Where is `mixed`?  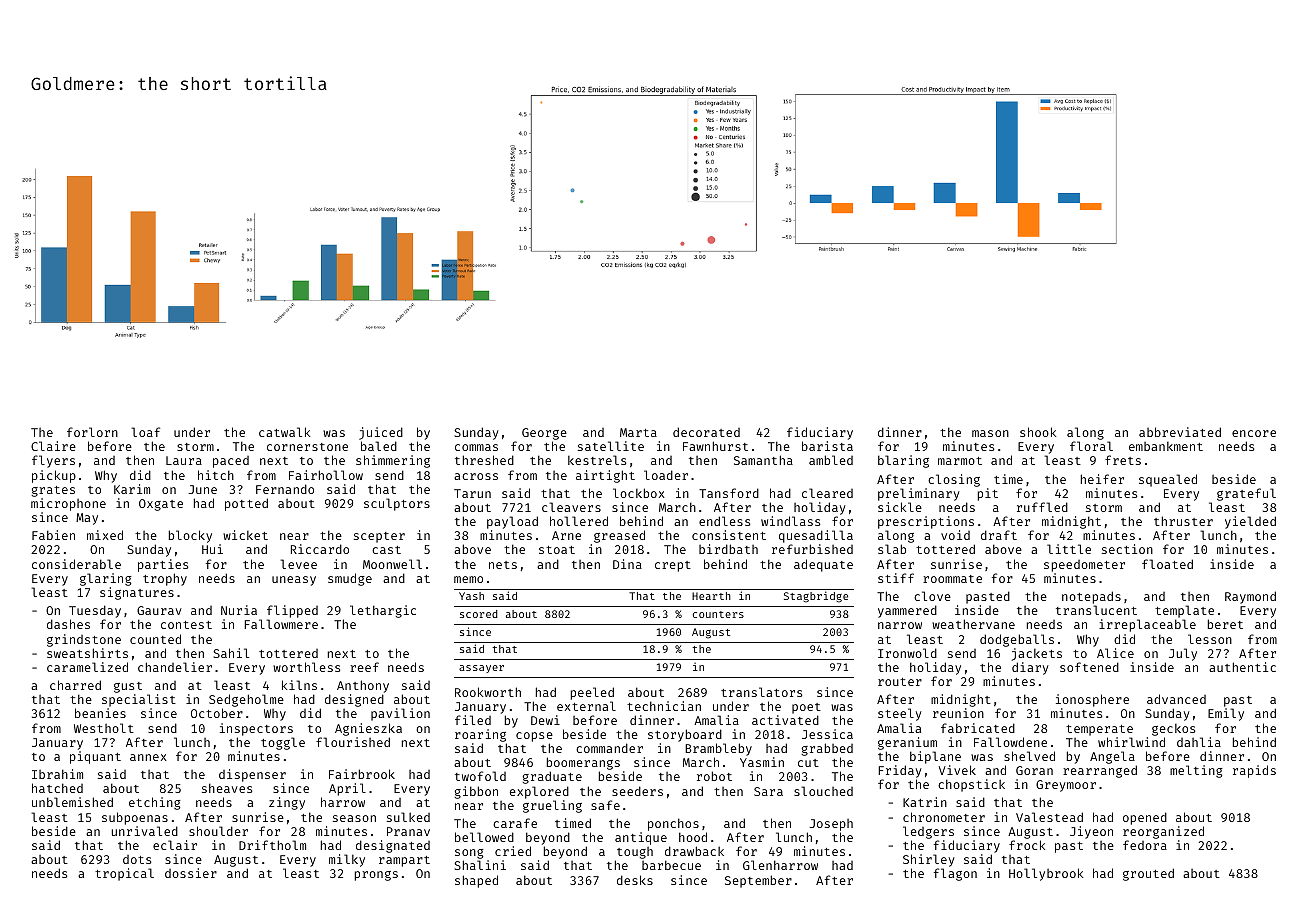
mixed is located at coordinates (105, 535).
